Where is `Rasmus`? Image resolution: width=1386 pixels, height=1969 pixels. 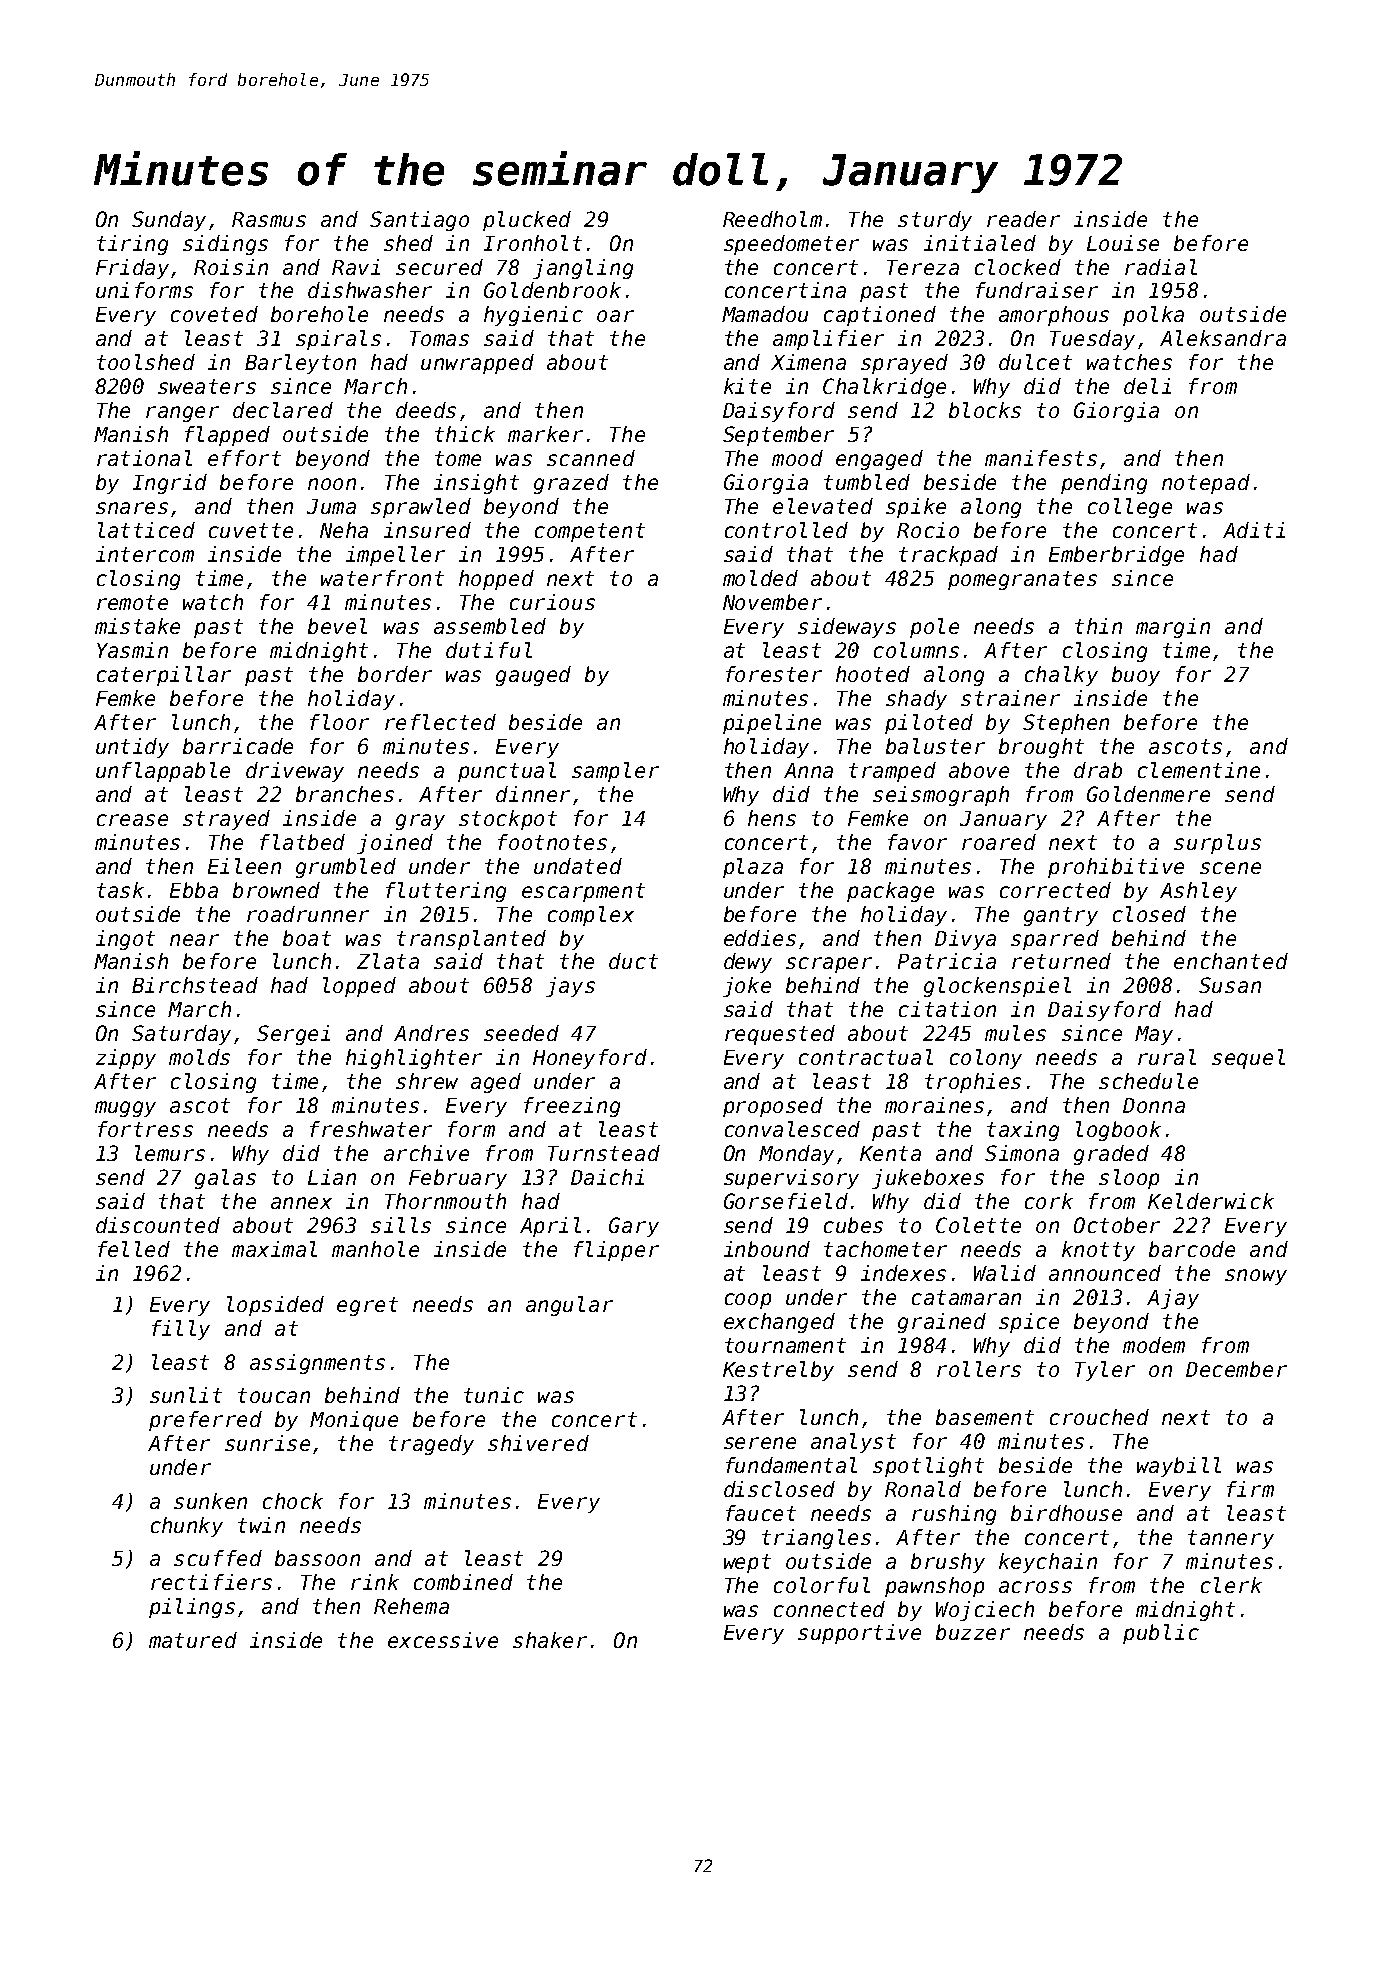 Rasmus is located at coordinates (269, 219).
